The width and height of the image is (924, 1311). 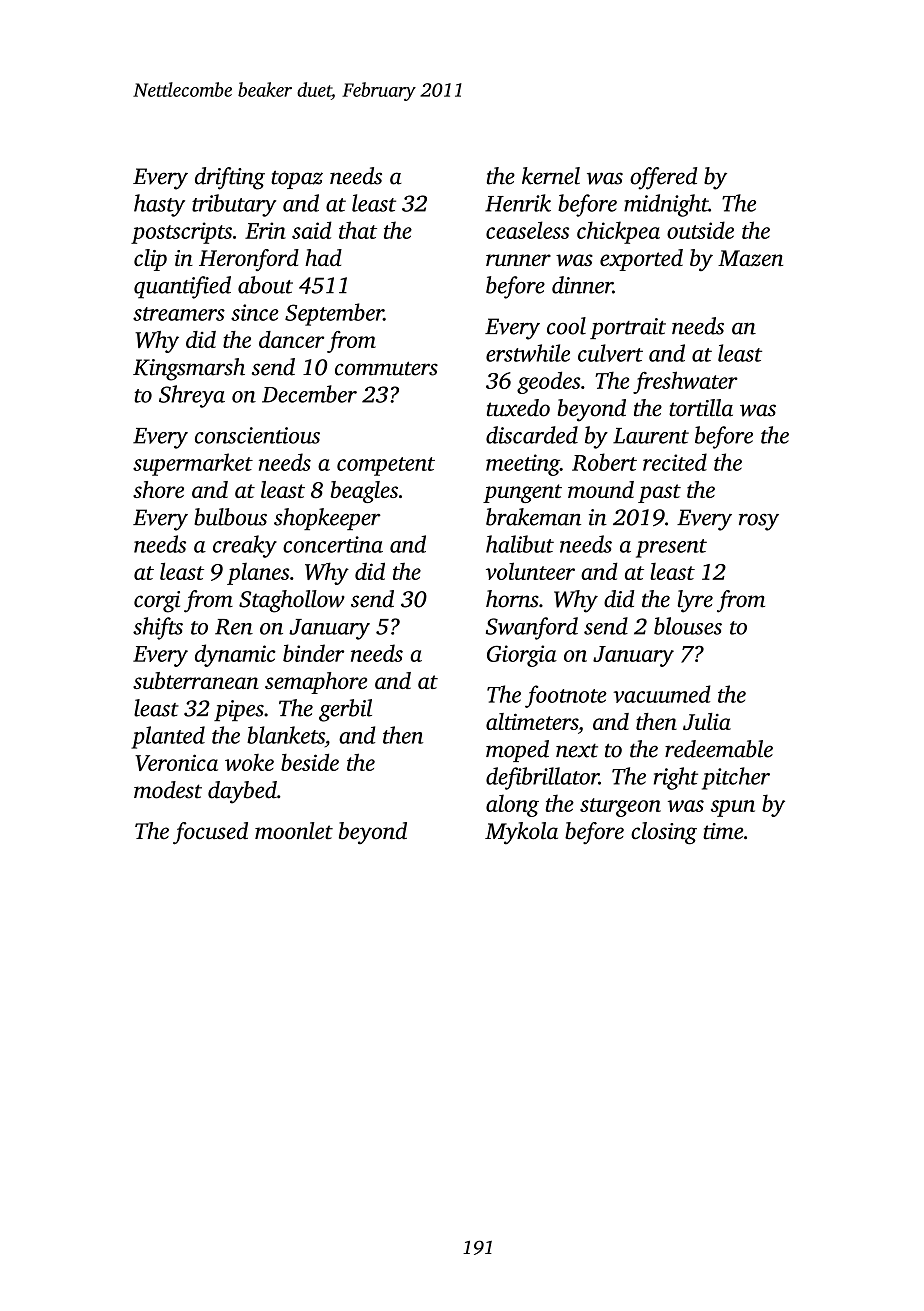 I want to click on erstwhile, so click(x=528, y=353).
